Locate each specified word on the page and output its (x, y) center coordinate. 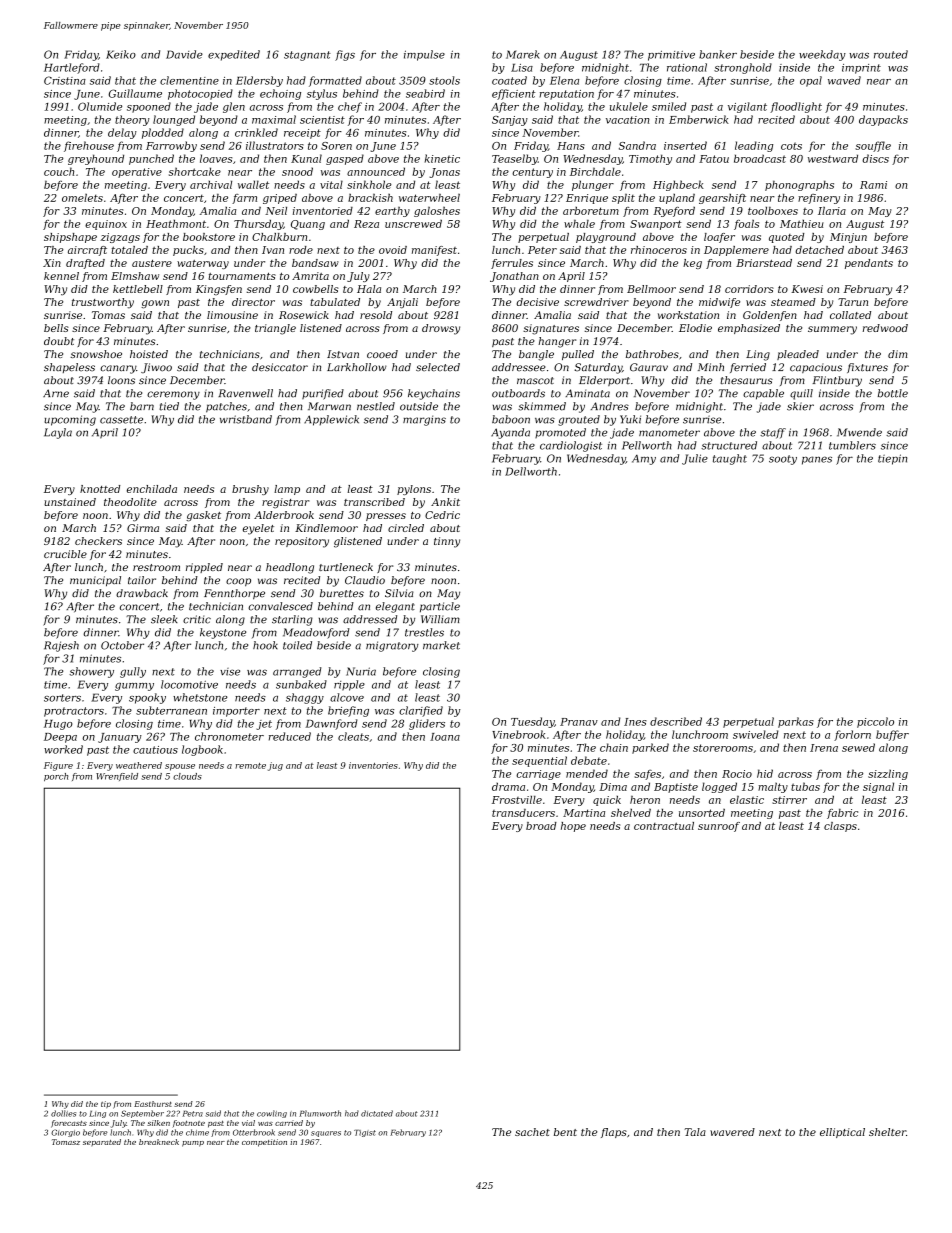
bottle (893, 393)
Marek (523, 54)
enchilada (152, 489)
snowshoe (96, 354)
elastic (747, 800)
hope (573, 827)
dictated (377, 1113)
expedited (234, 55)
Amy (644, 460)
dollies (63, 1113)
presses (386, 517)
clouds (187, 776)
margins (424, 420)
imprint (861, 69)
